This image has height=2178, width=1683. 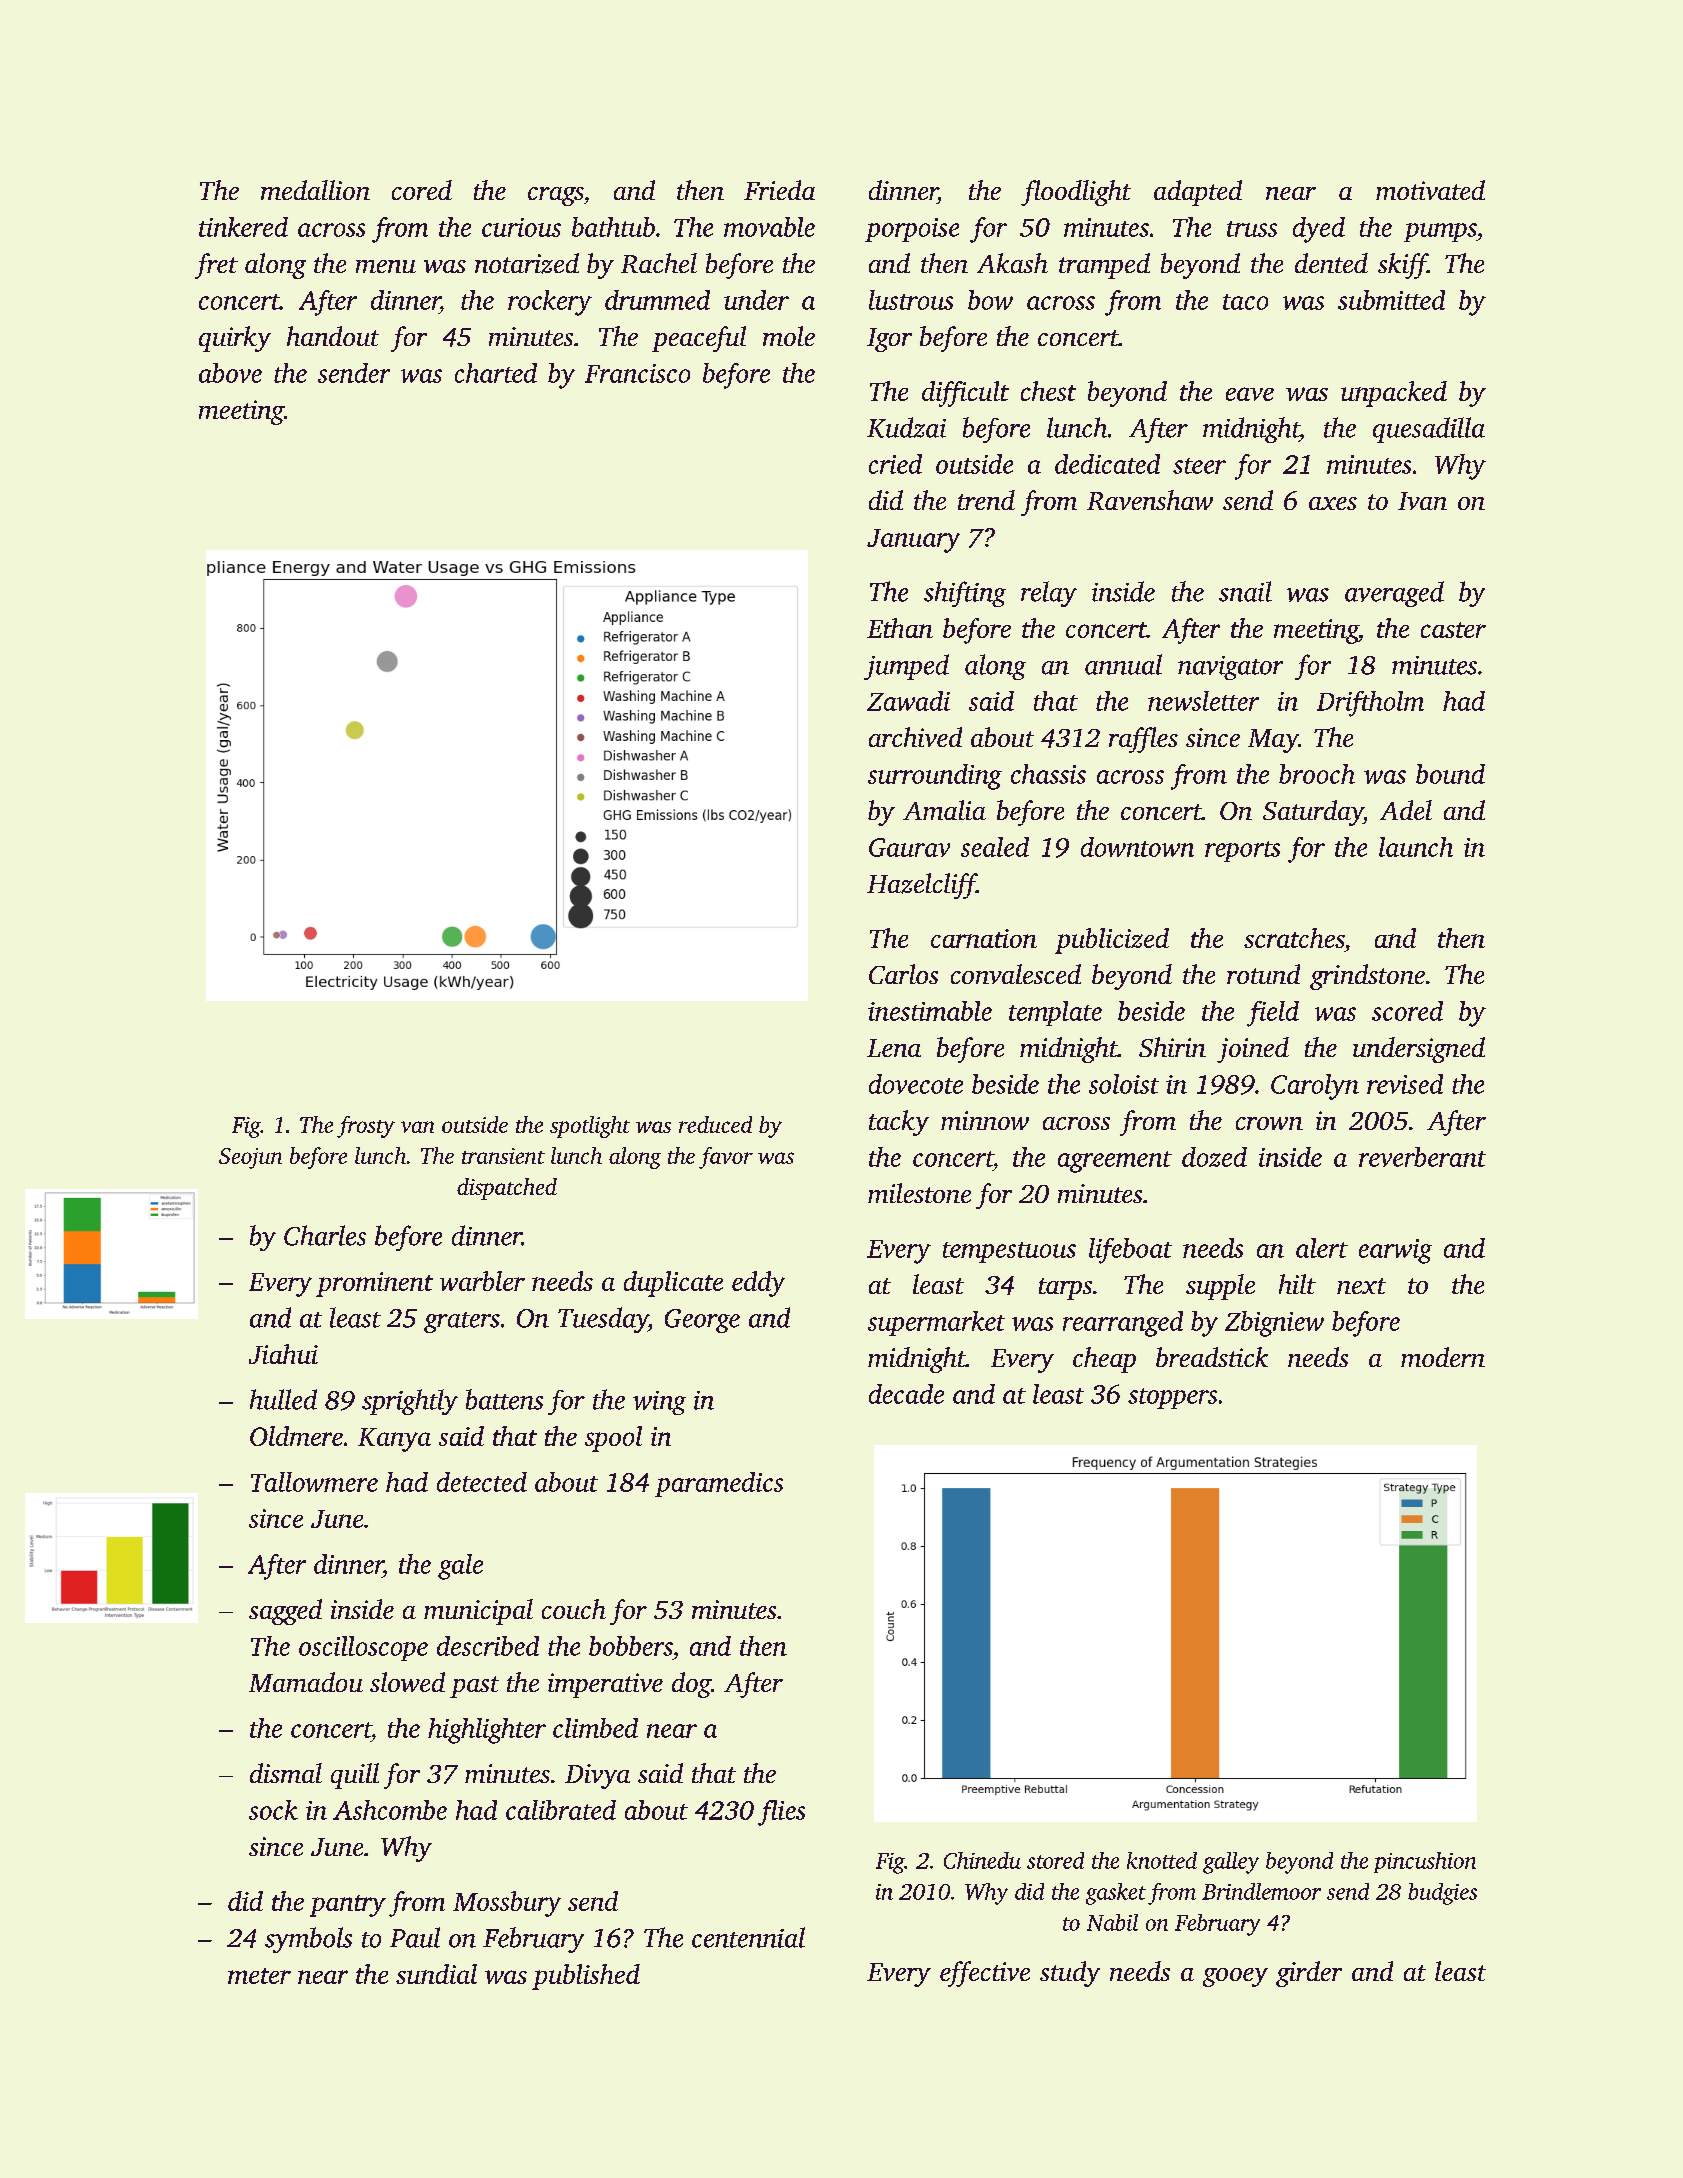 What do you see at coordinates (1263, 974) in the image?
I see `rotund` at bounding box center [1263, 974].
